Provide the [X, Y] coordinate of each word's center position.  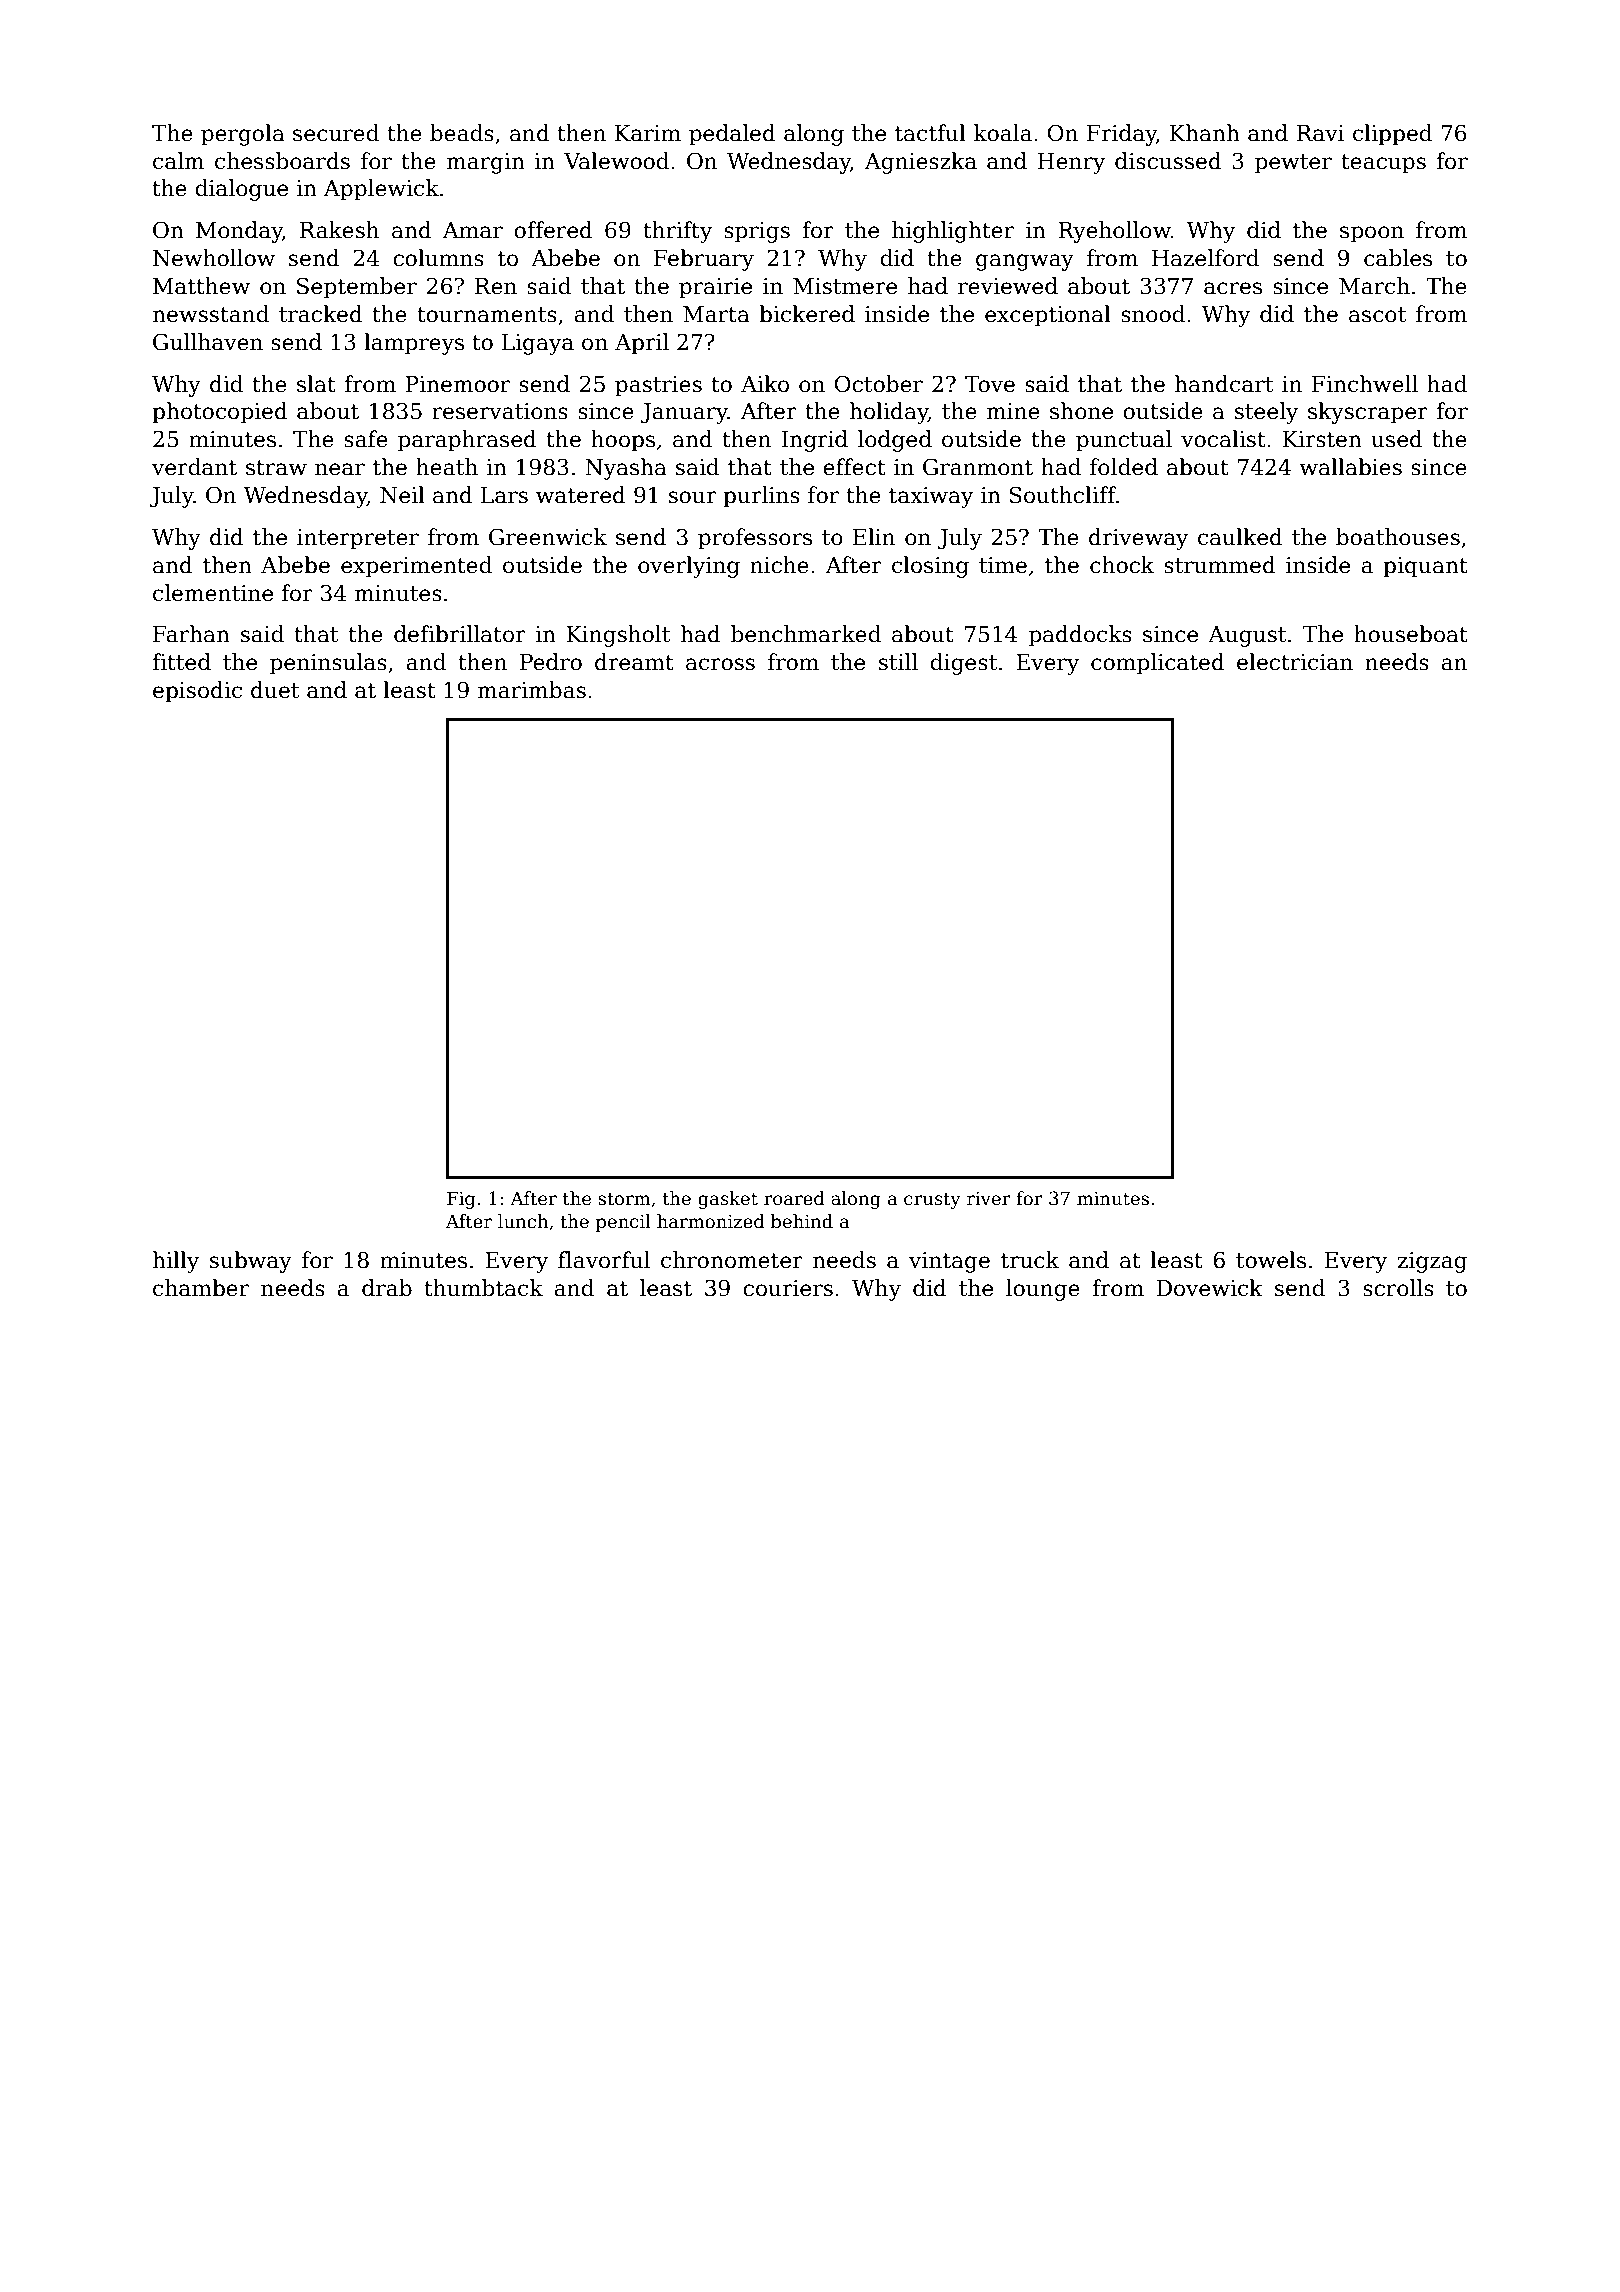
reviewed [1008, 286]
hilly [176, 1262]
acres [1233, 288]
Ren [496, 286]
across [720, 664]
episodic [197, 692]
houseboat [1411, 634]
